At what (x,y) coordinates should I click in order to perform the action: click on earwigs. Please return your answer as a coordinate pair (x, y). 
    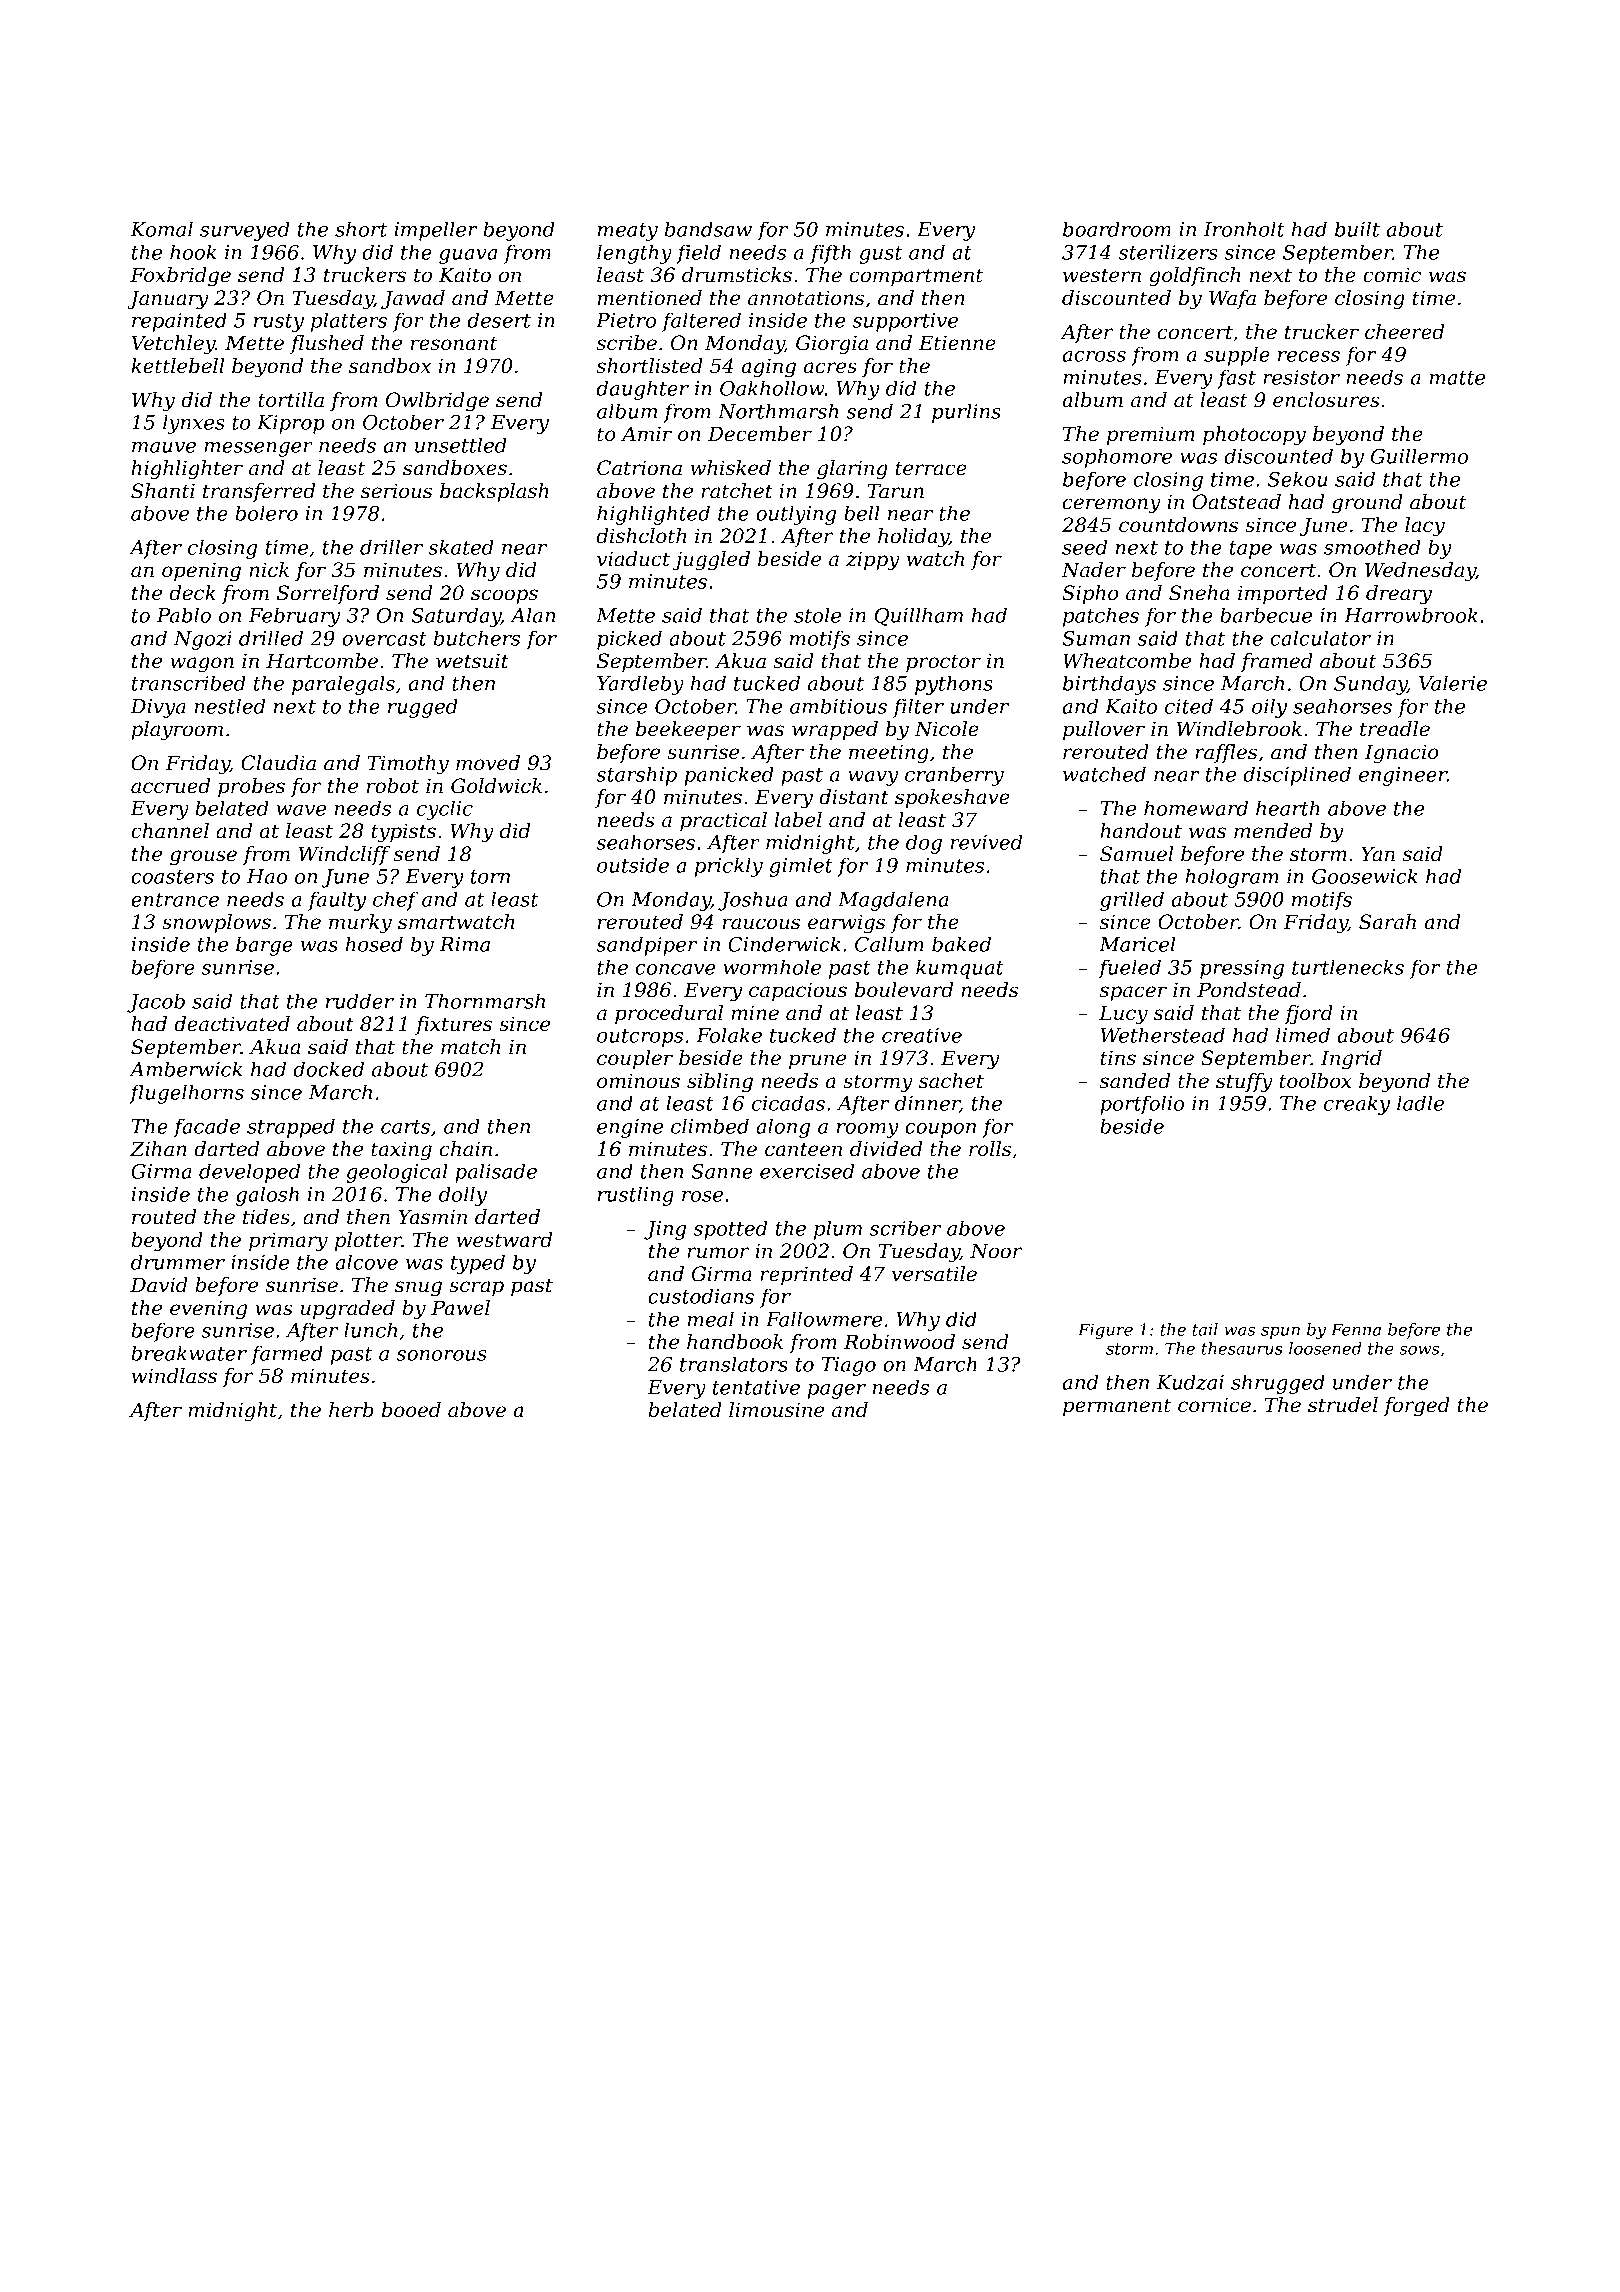
    Looking at the image, I should click on (846, 924).
